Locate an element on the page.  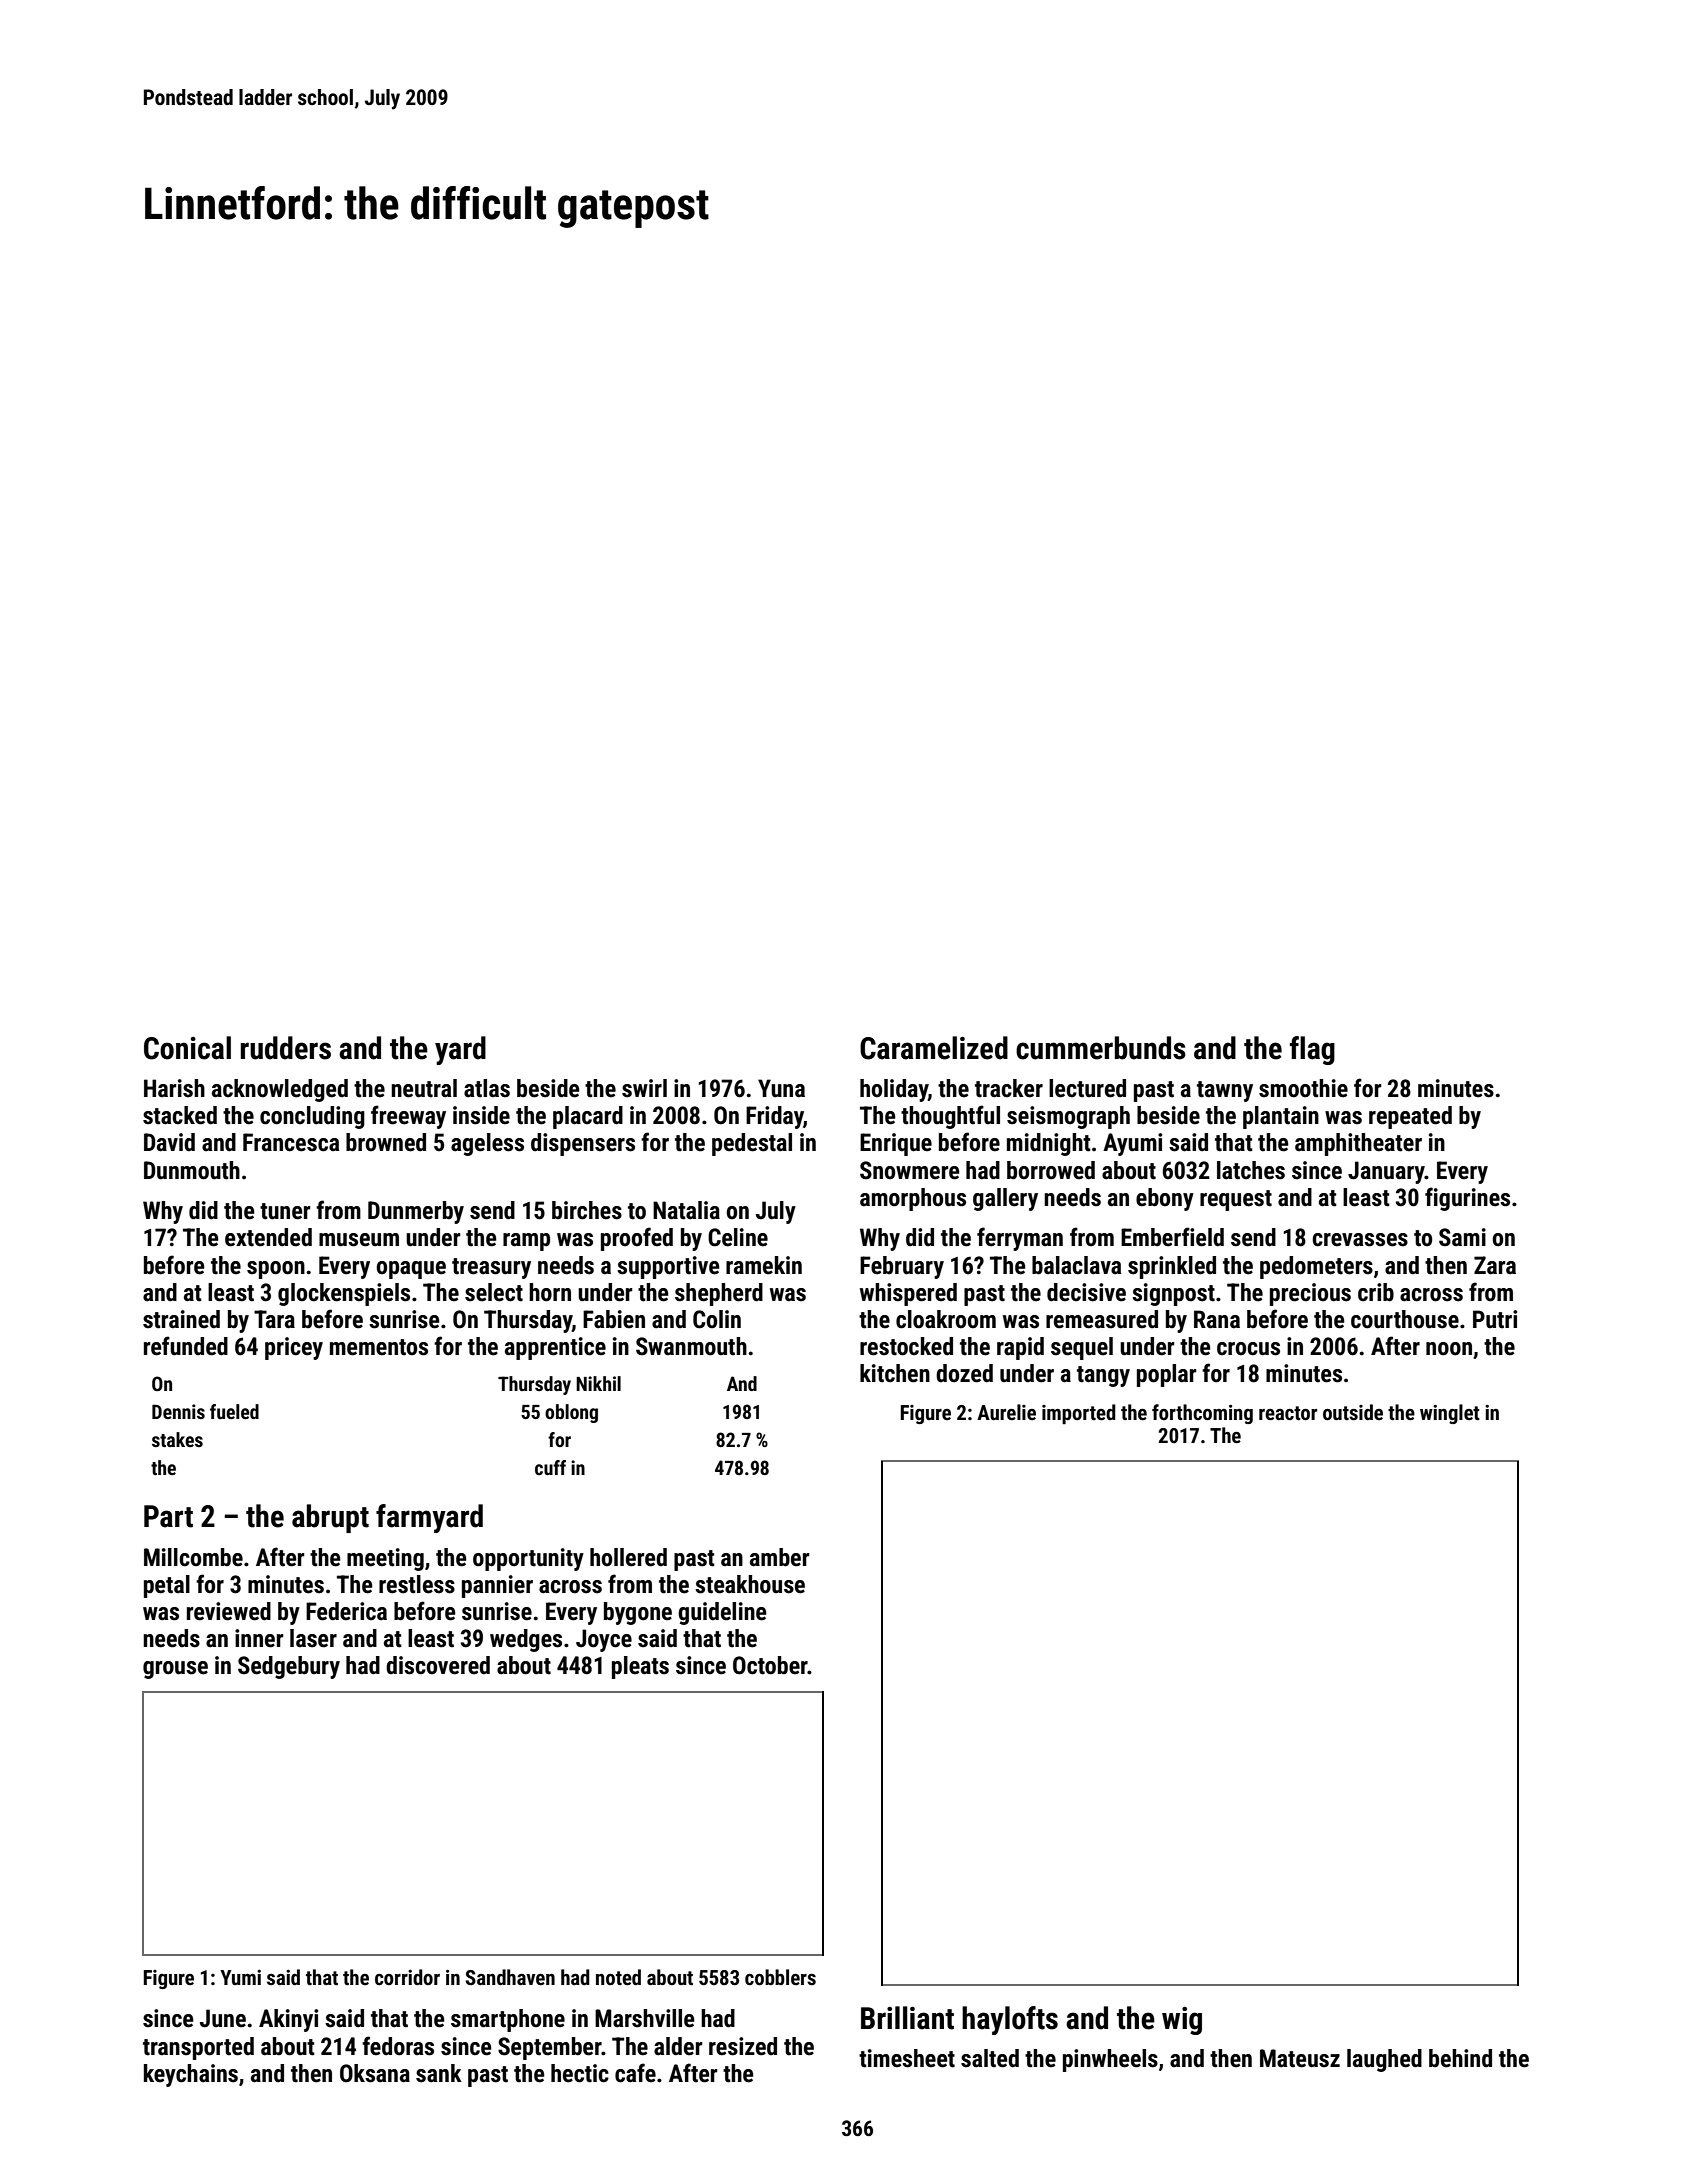
borrowed is located at coordinates (1051, 1170).
